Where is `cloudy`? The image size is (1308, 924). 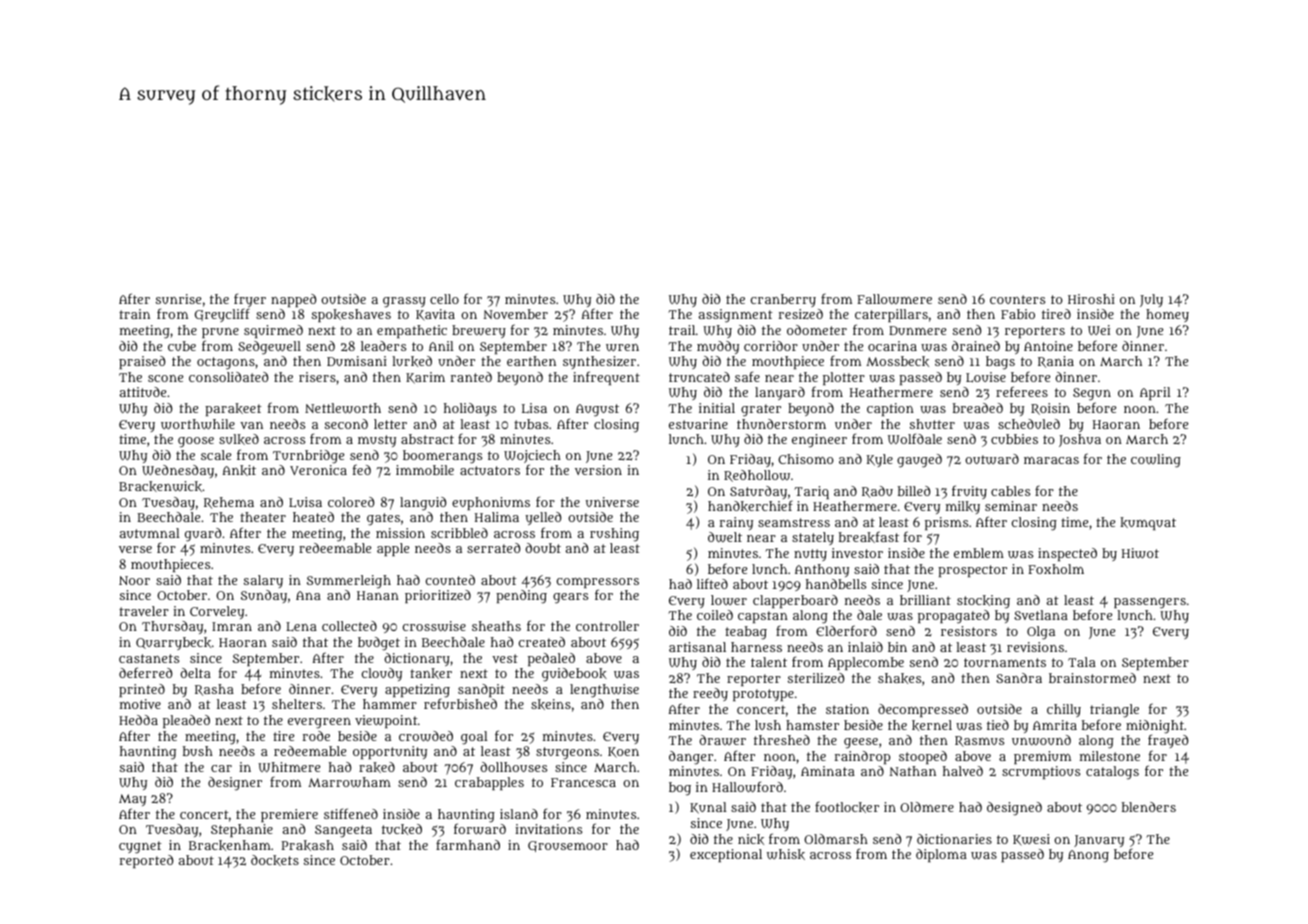 cloudy is located at coordinates (382, 674).
